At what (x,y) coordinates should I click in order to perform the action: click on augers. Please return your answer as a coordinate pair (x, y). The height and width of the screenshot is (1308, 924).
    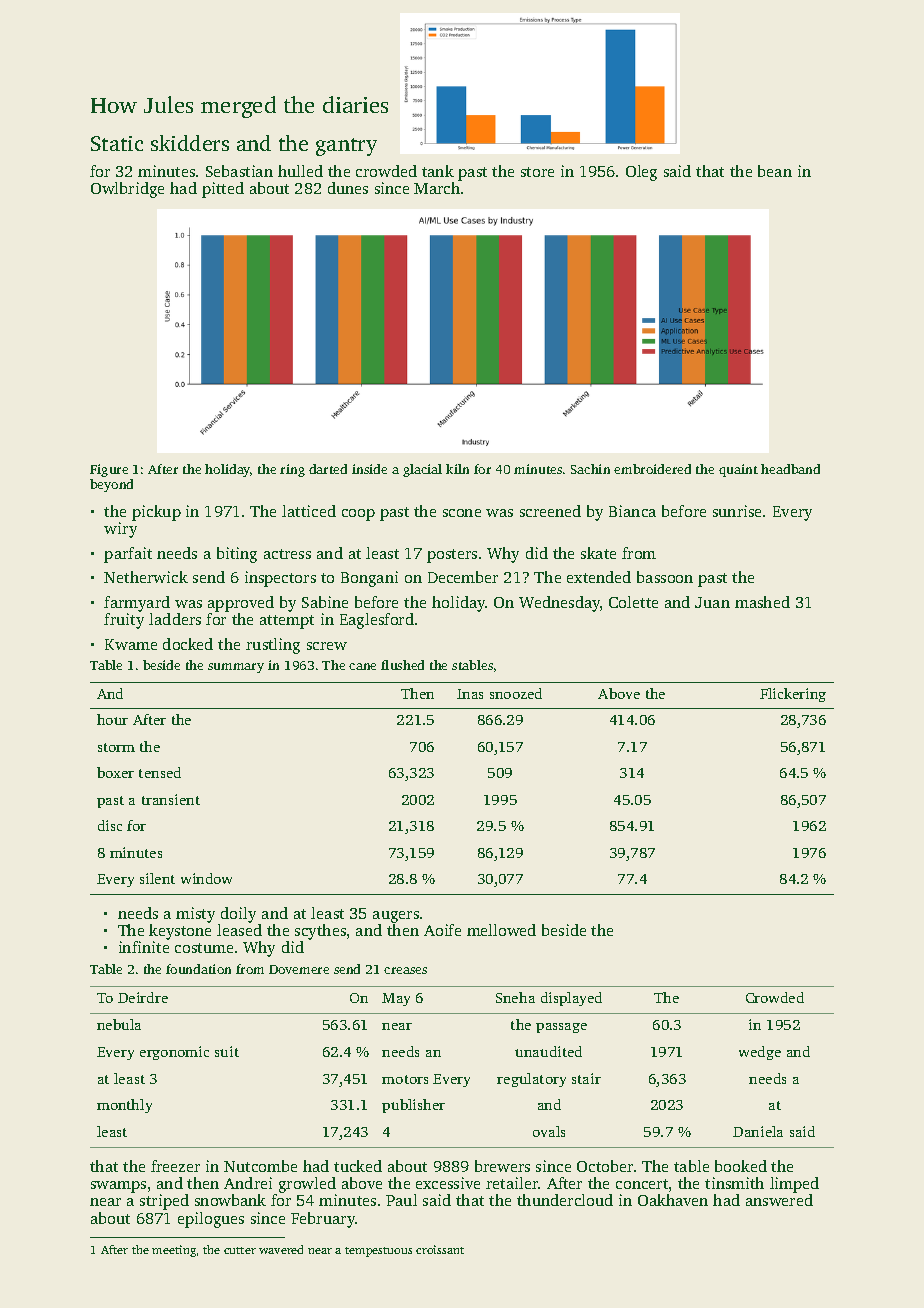
    Looking at the image, I should click on (396, 917).
